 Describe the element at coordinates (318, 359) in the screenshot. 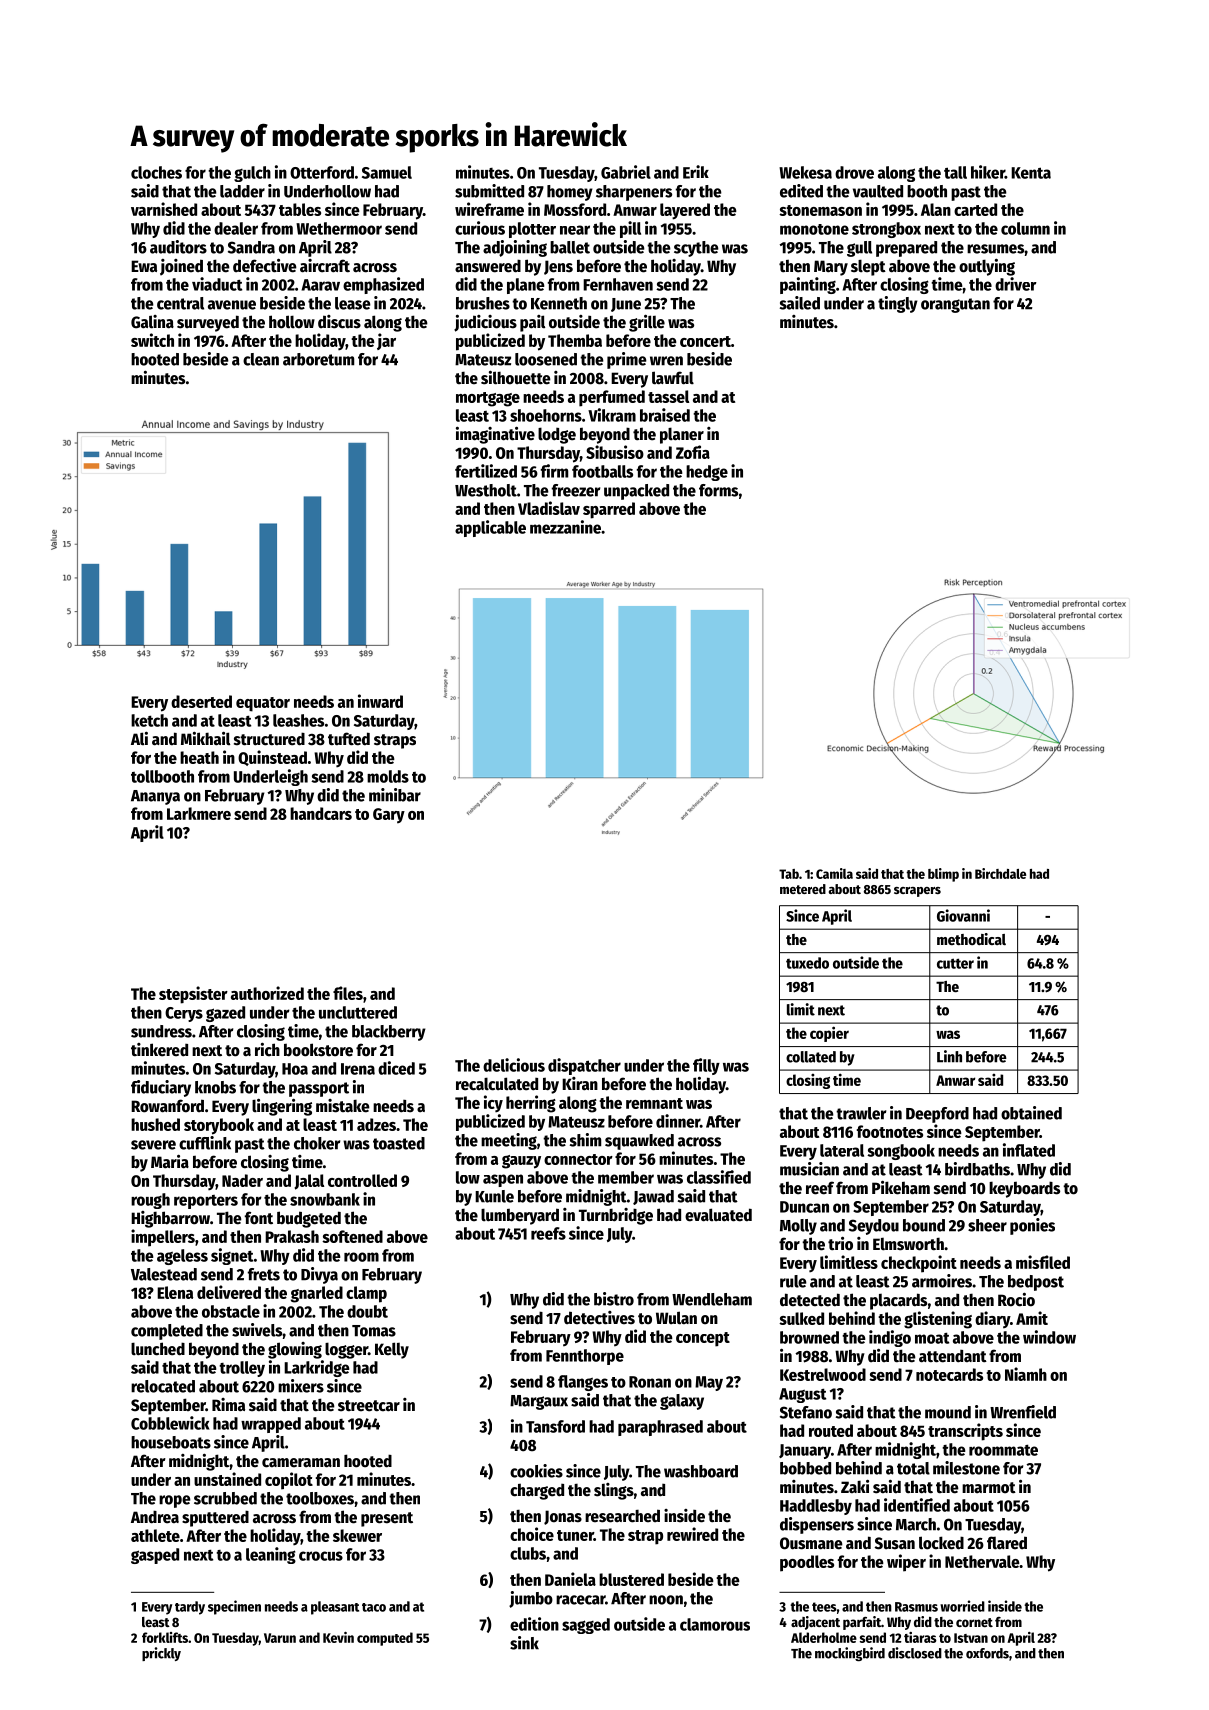

I see `arboretum` at that location.
